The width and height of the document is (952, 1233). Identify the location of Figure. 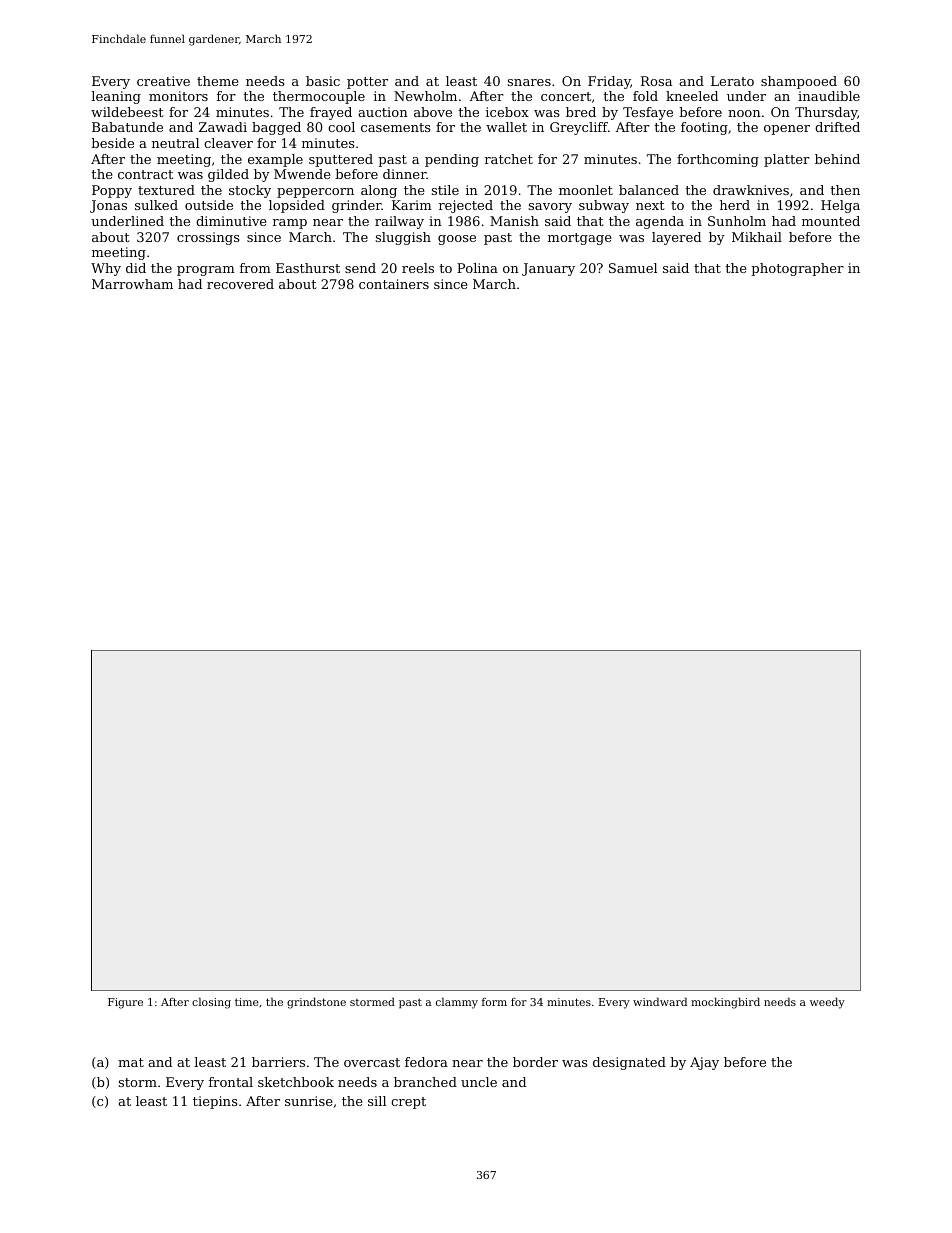
(125, 1003).
